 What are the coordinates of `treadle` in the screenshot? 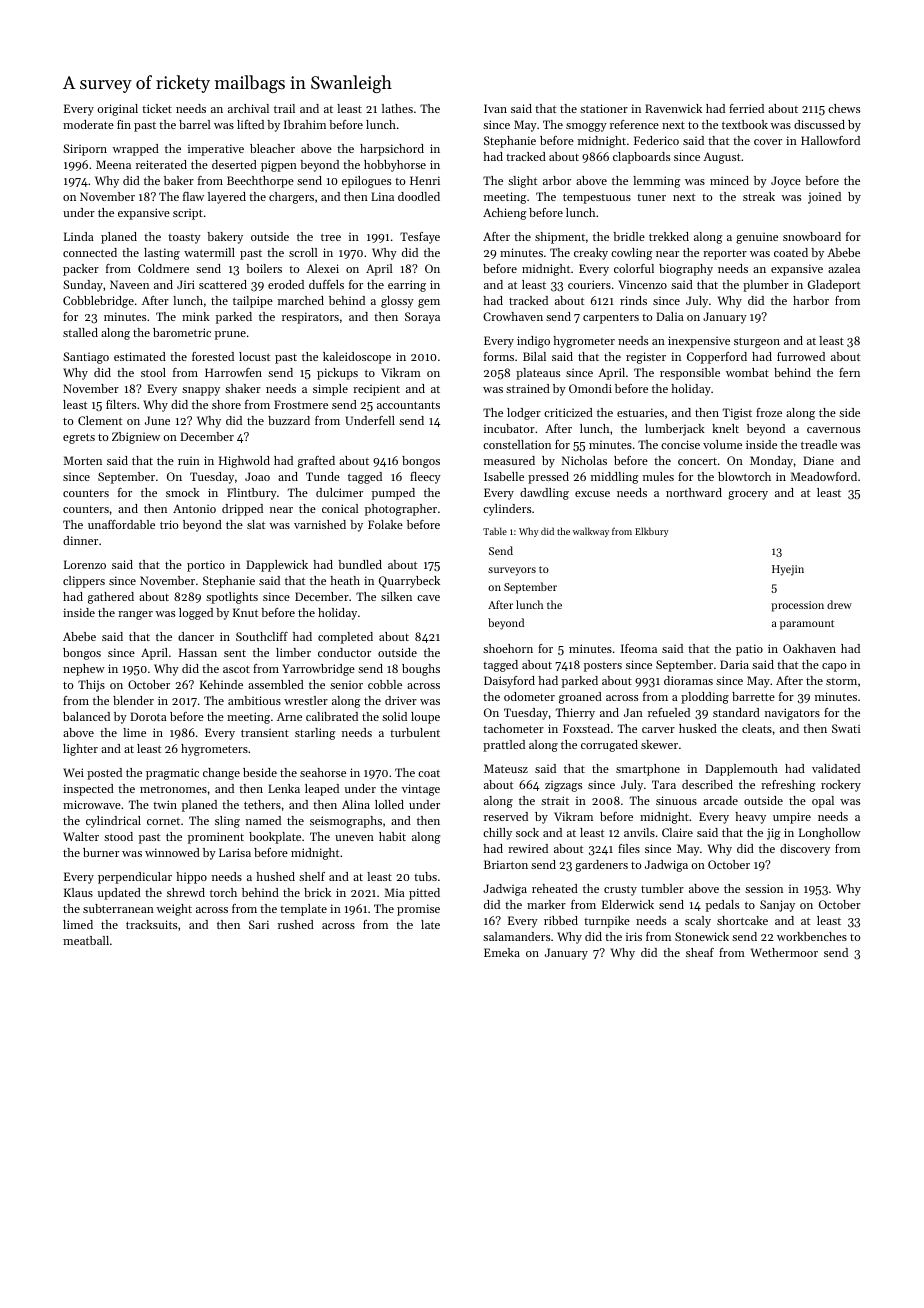 It's located at (819, 444).
